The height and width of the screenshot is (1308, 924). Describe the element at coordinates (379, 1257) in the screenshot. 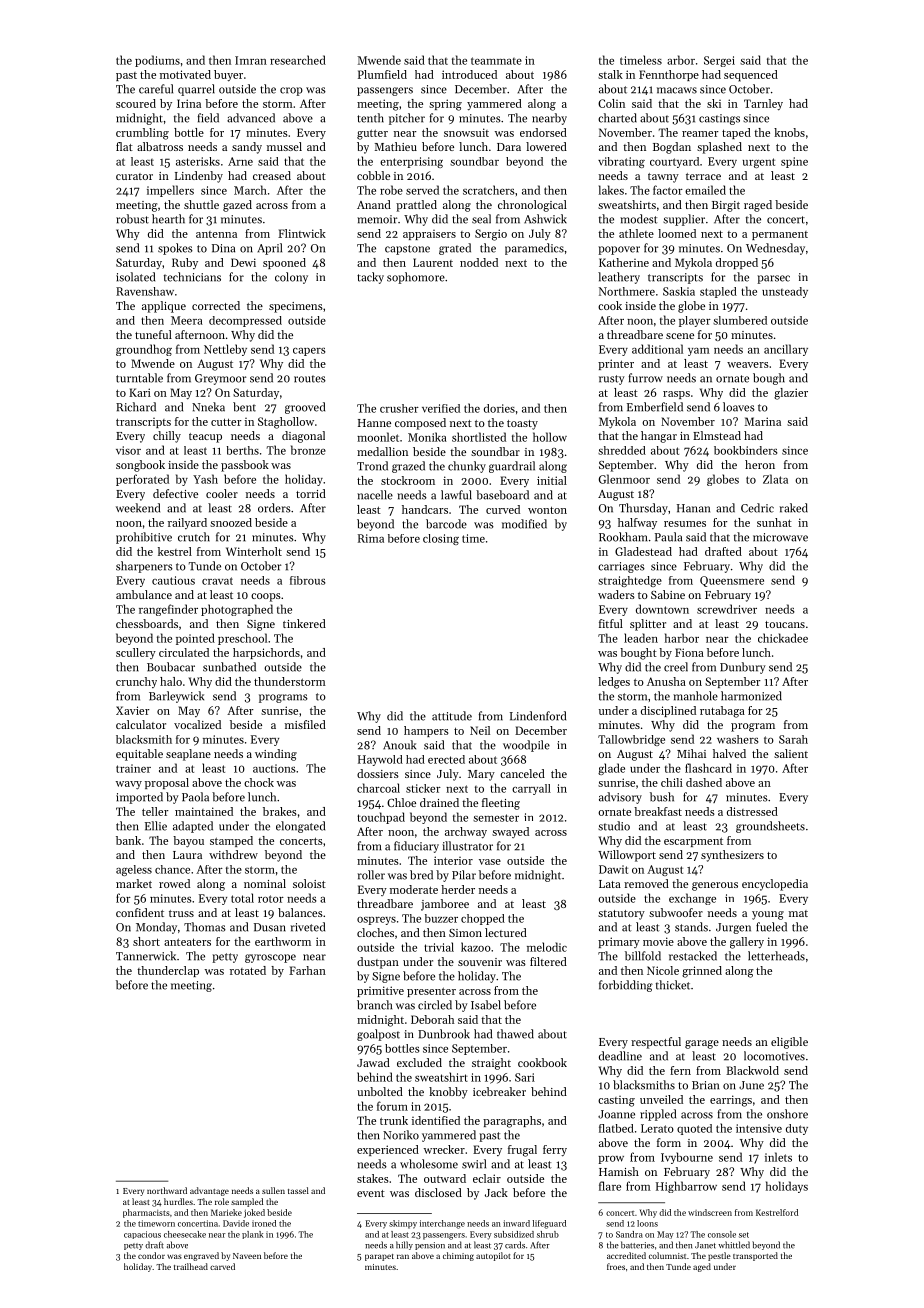

I see `parapet` at that location.
